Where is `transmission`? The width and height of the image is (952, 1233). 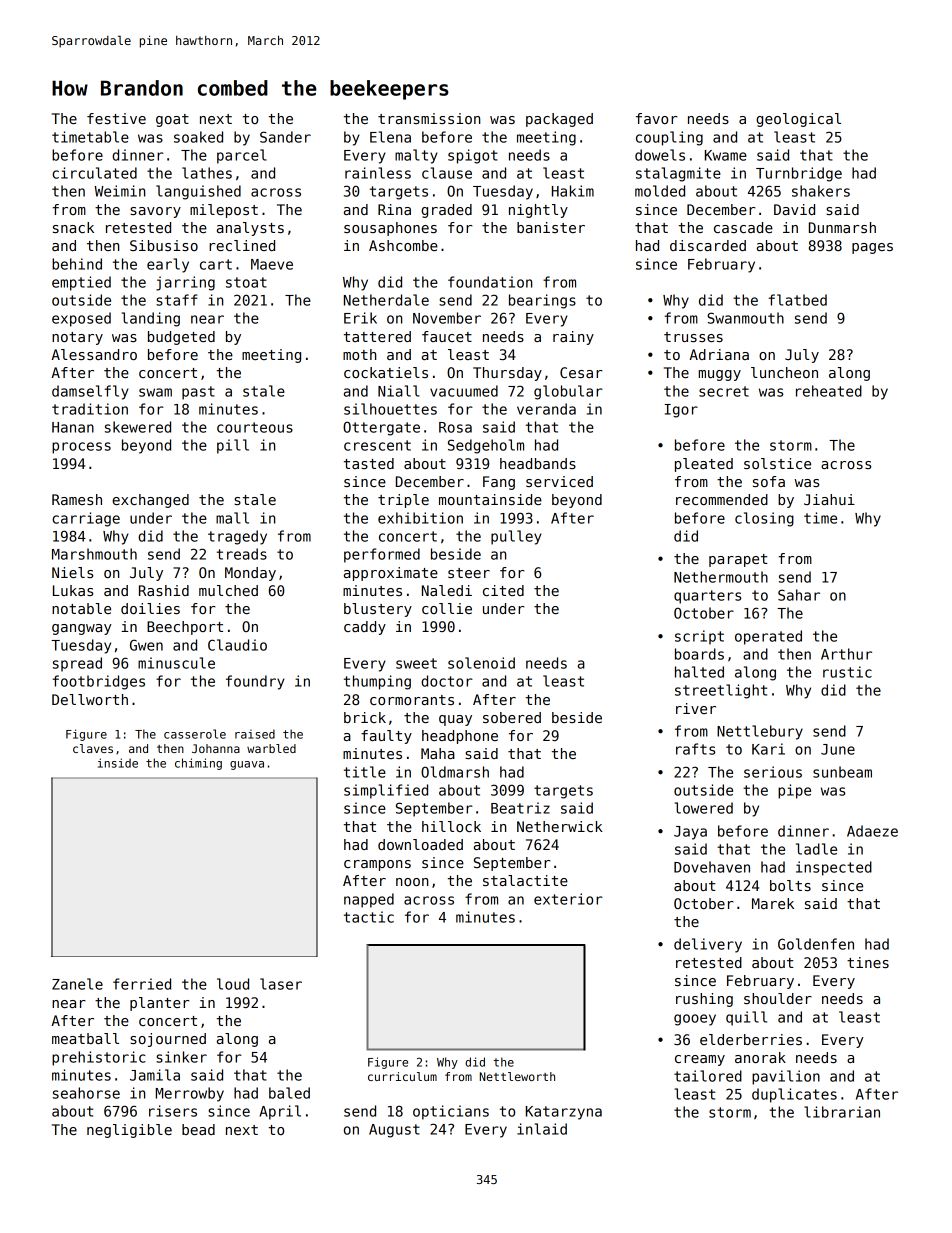 transmission is located at coordinates (429, 118).
